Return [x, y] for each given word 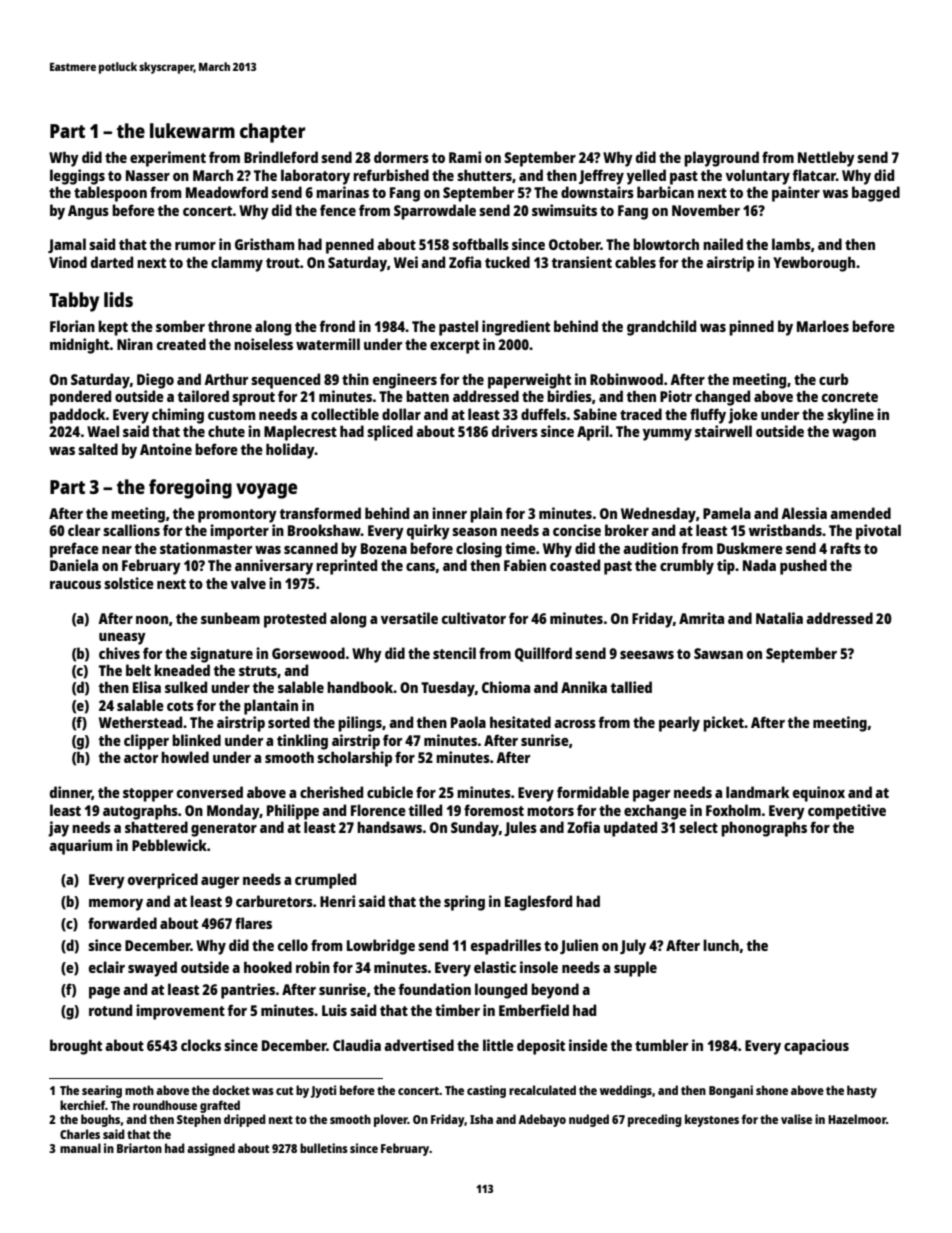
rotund [110, 1010]
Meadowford [227, 192]
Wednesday [658, 515]
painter [796, 194]
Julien [579, 946]
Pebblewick [169, 845]
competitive [847, 812]
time [520, 548]
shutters [484, 175]
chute [226, 431]
